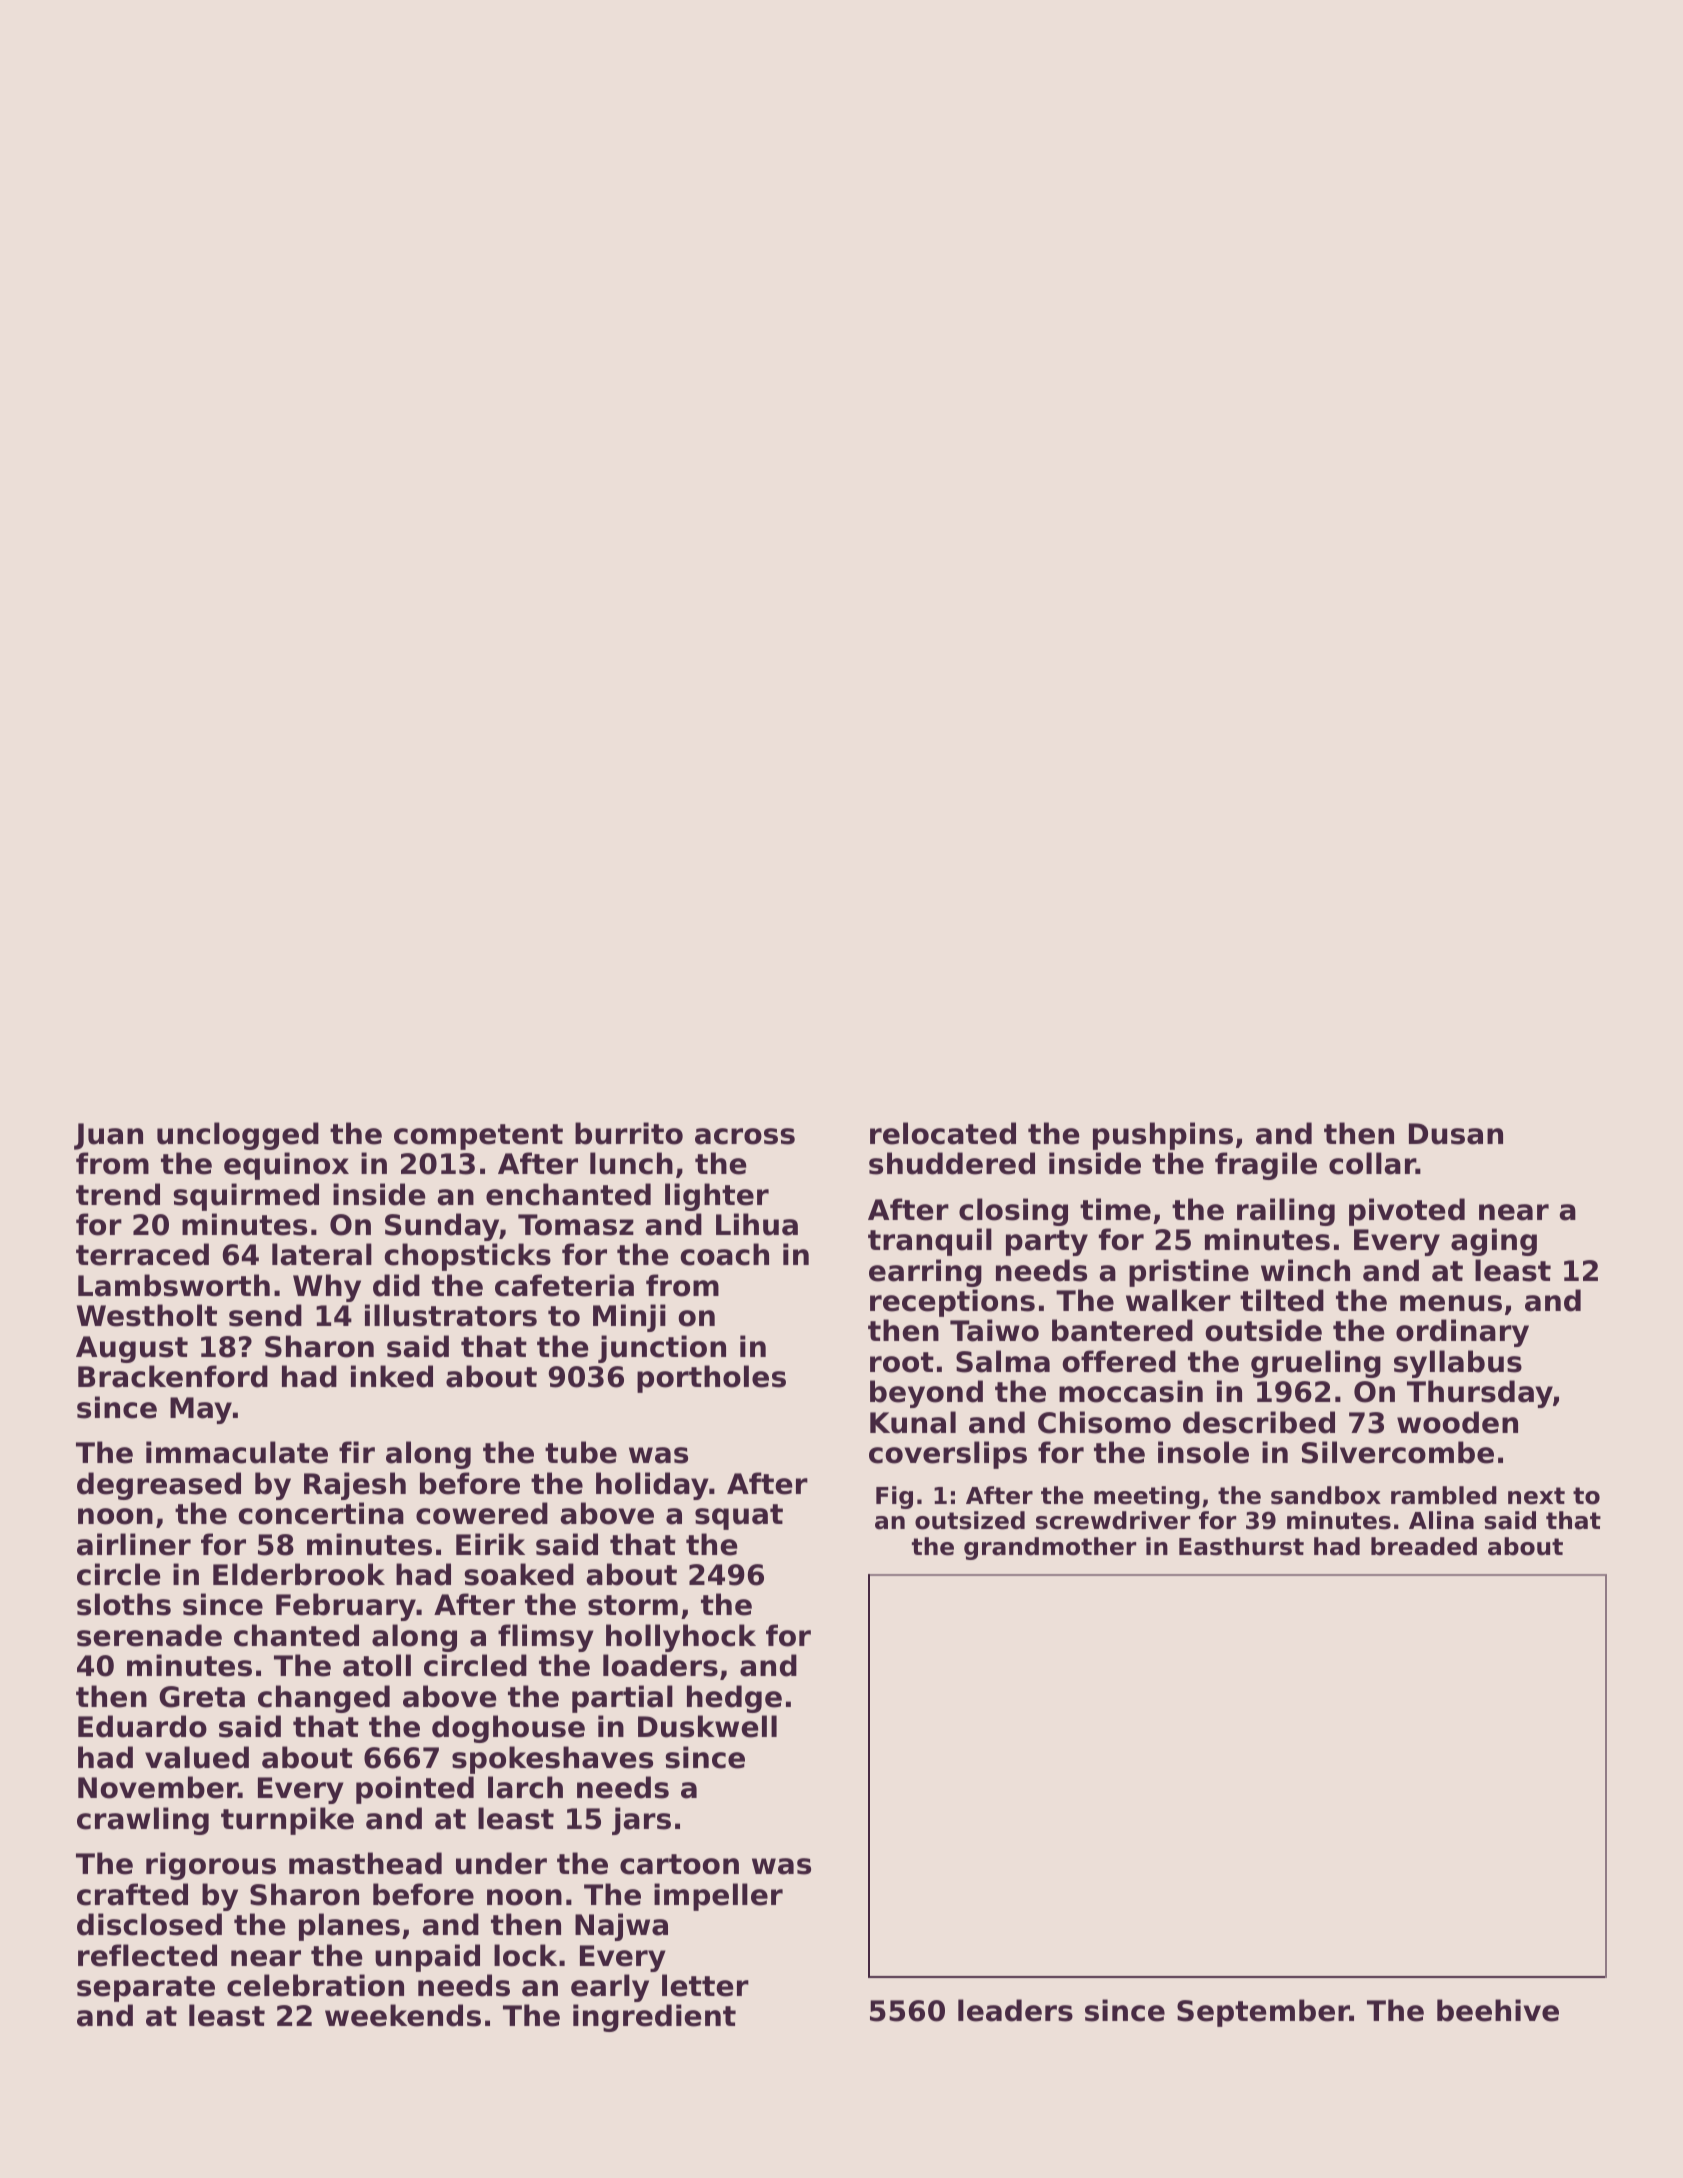 The height and width of the document is (2178, 1683). Describe the element at coordinates (952, 1163) in the document. I see `shuddered` at that location.
